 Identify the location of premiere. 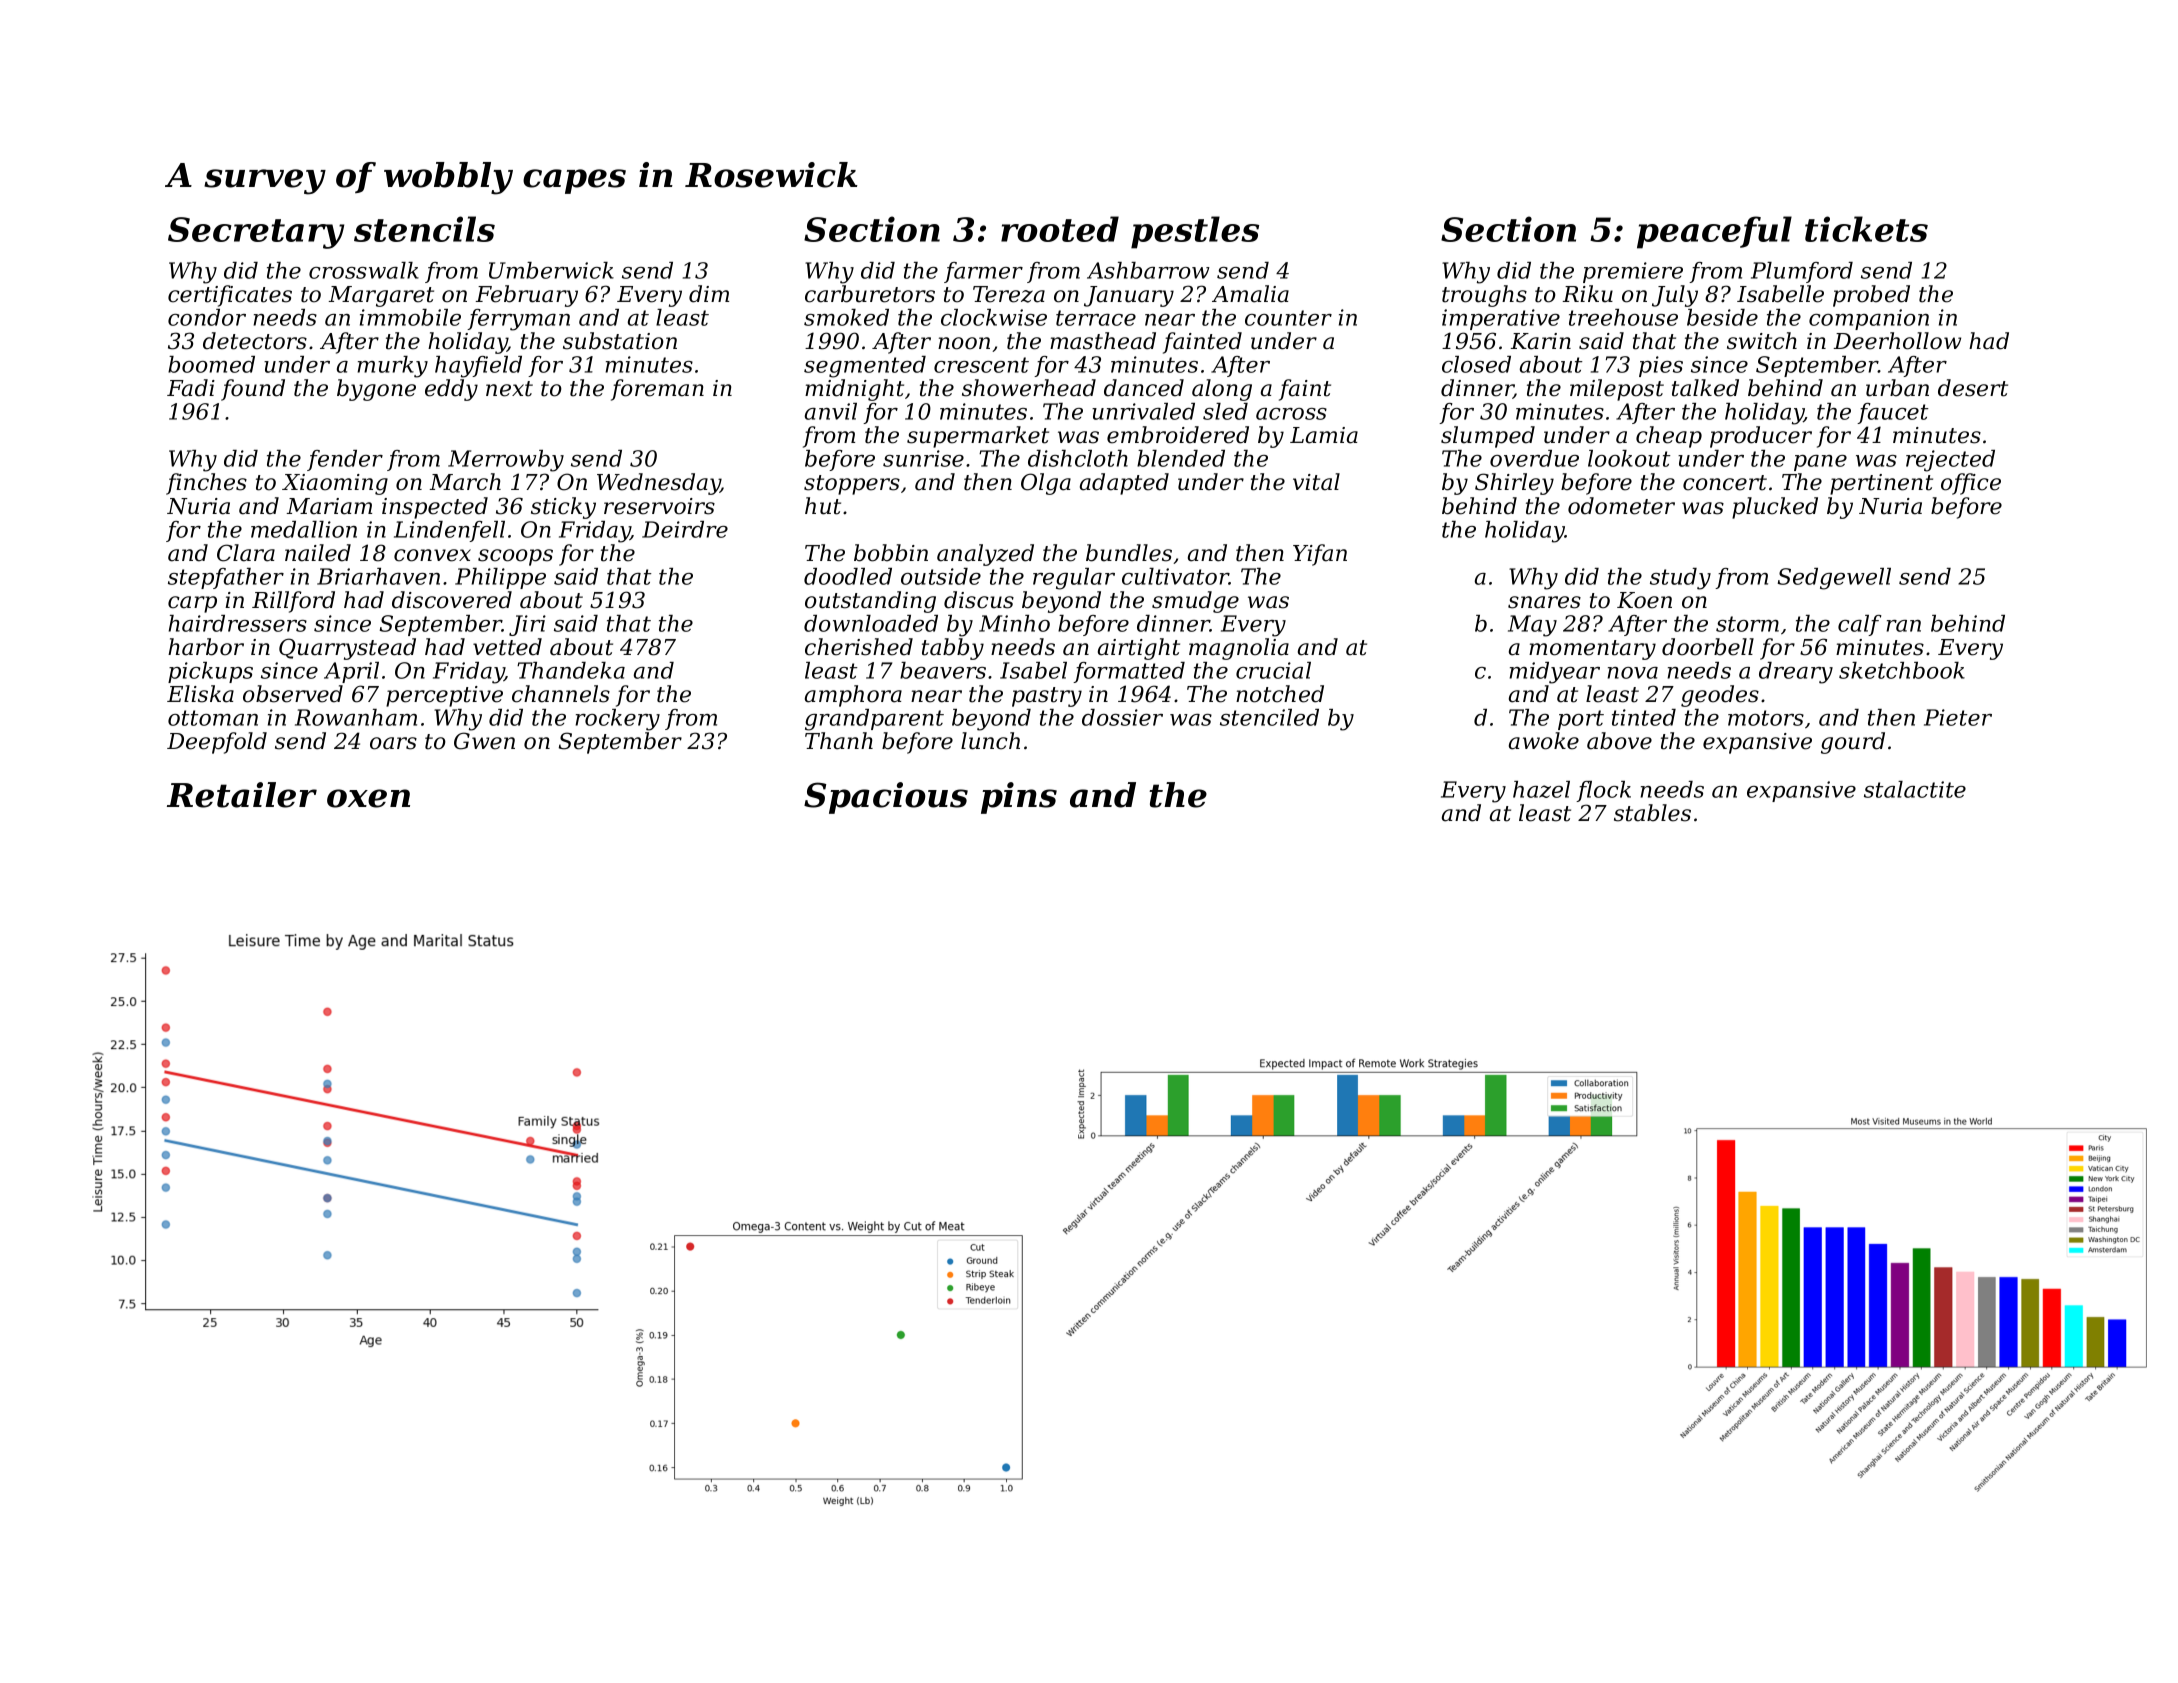
(1633, 272).
